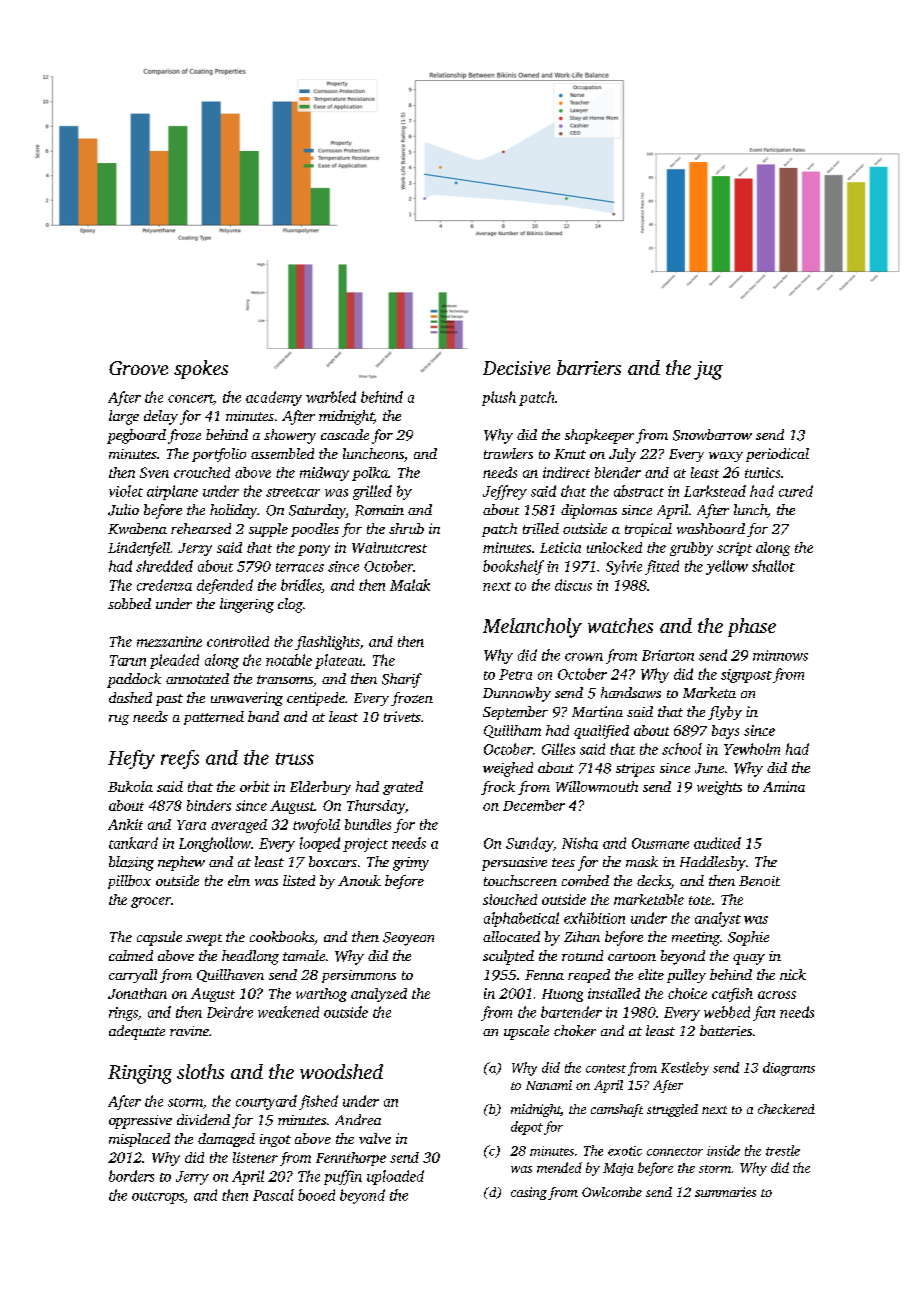  I want to click on Sven, so click(154, 472).
